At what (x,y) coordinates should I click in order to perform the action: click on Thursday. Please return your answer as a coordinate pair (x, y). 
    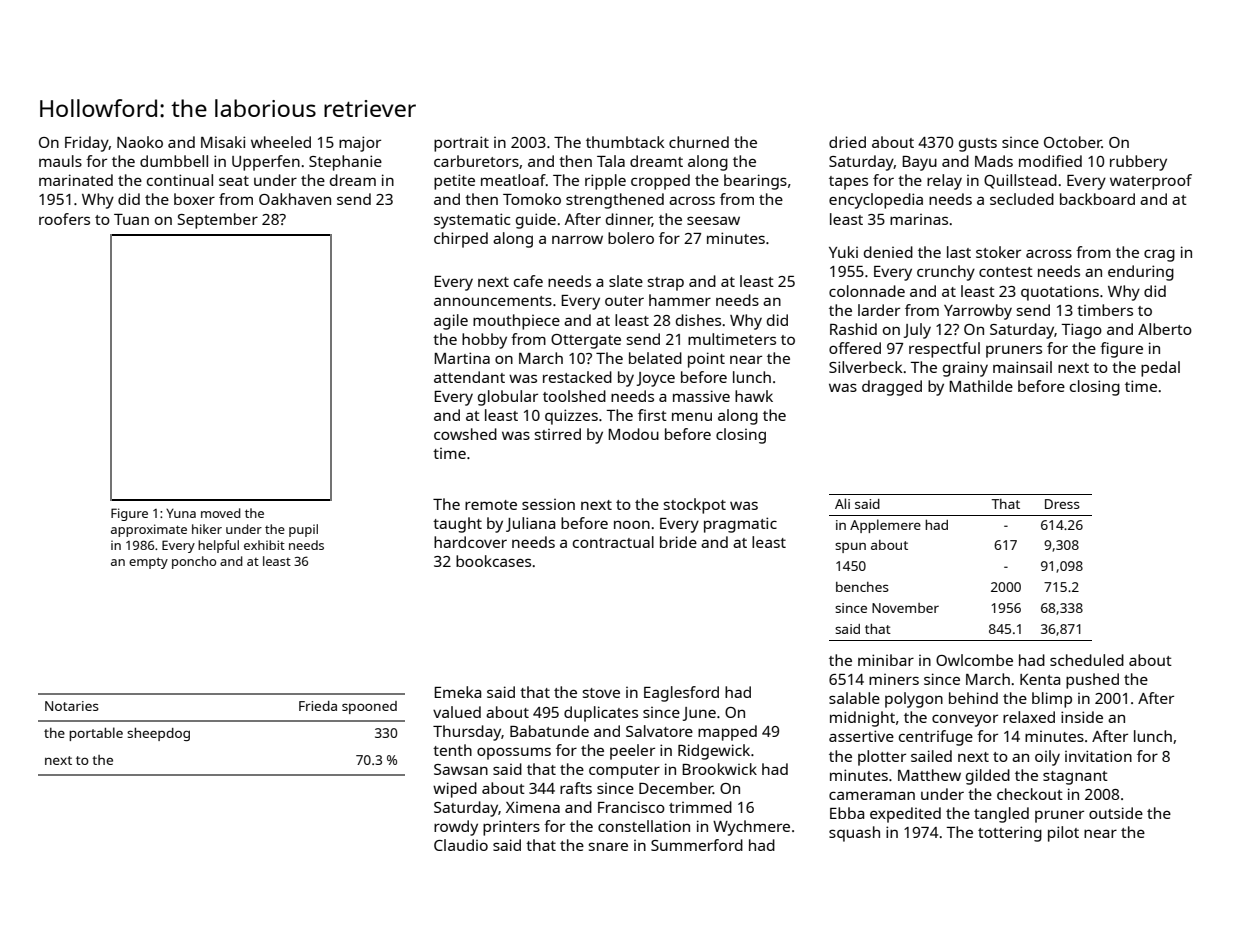
    Looking at the image, I should click on (467, 733).
